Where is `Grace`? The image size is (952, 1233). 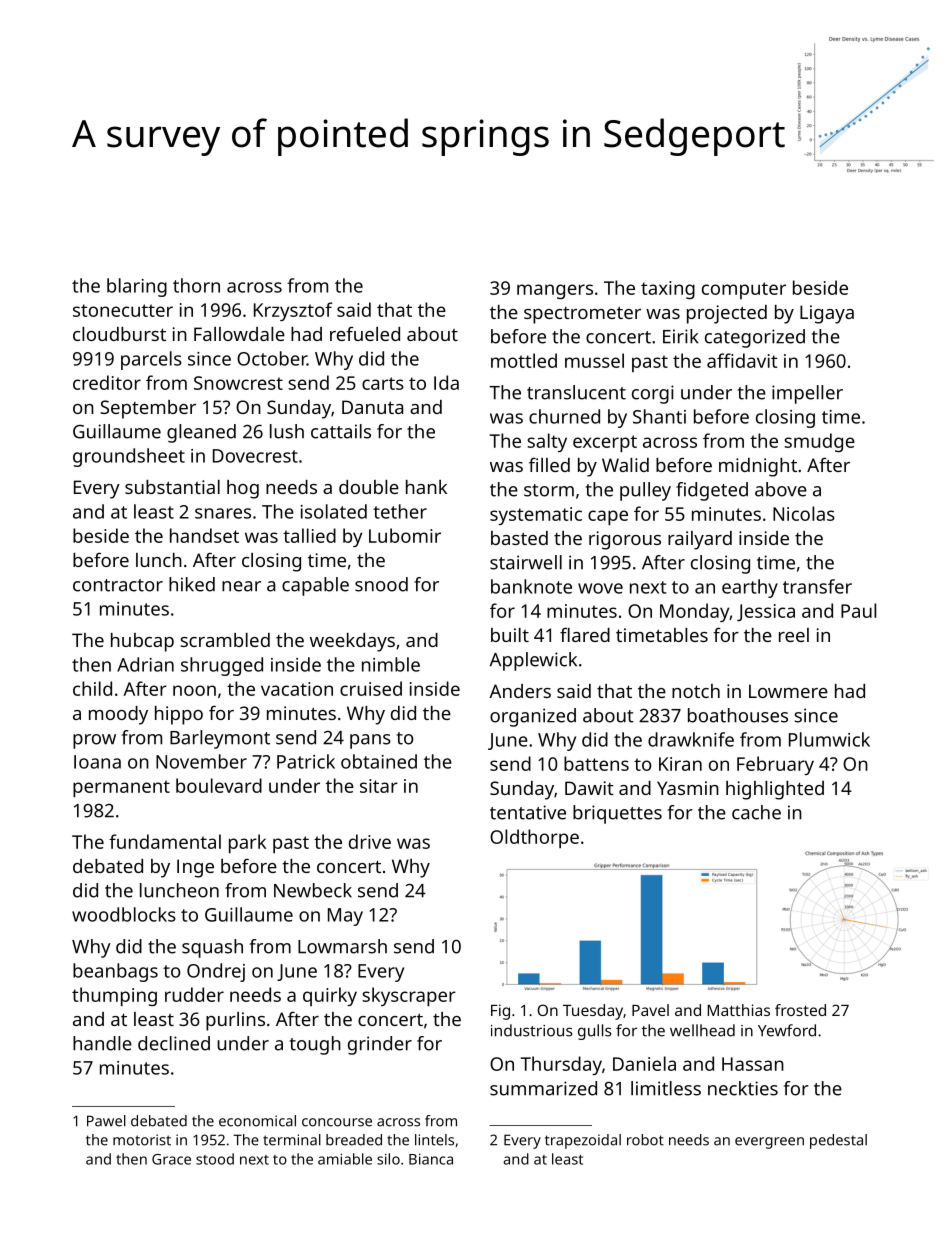 Grace is located at coordinates (171, 1159).
